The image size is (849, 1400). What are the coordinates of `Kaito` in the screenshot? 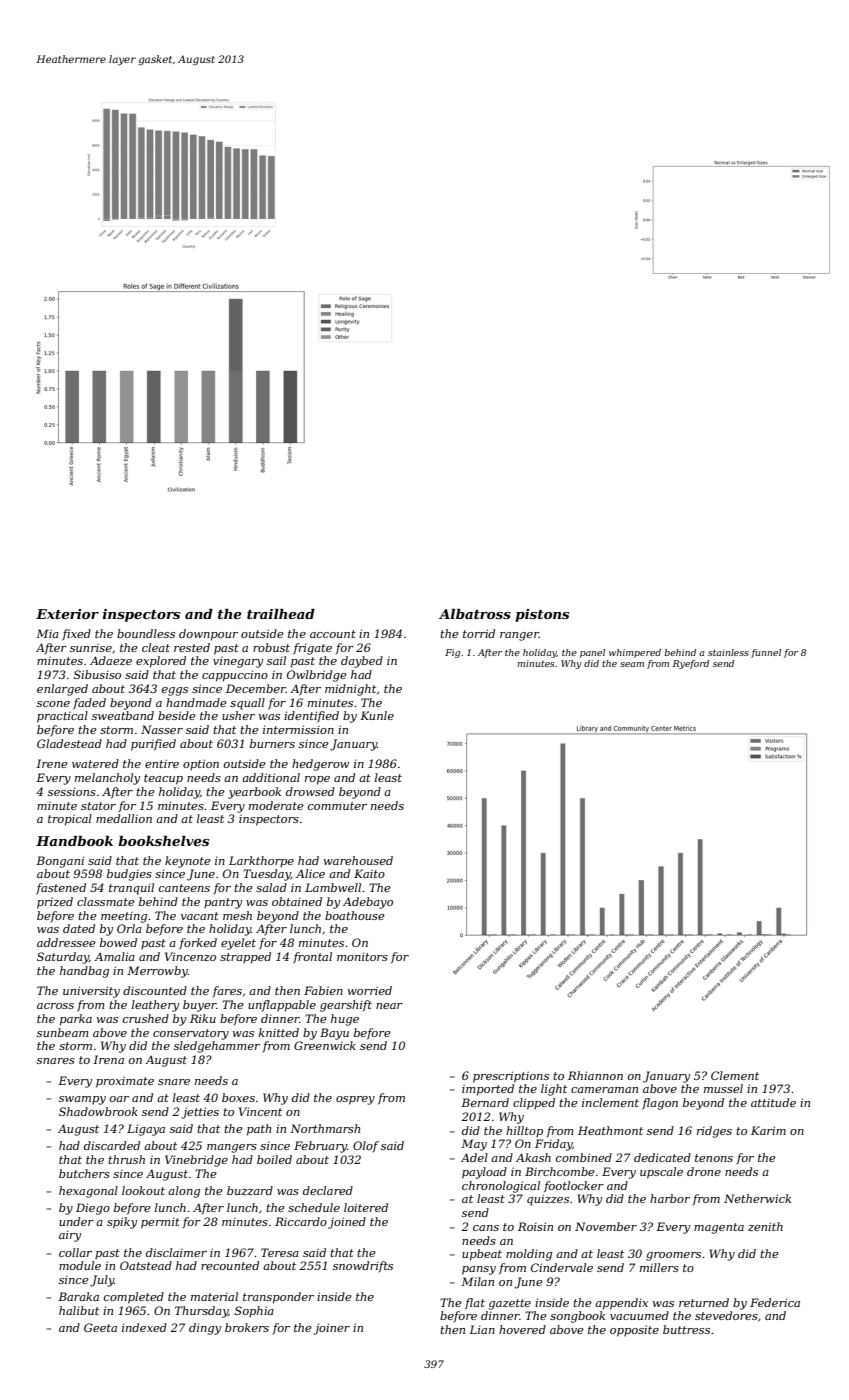 It's located at (369, 873).
